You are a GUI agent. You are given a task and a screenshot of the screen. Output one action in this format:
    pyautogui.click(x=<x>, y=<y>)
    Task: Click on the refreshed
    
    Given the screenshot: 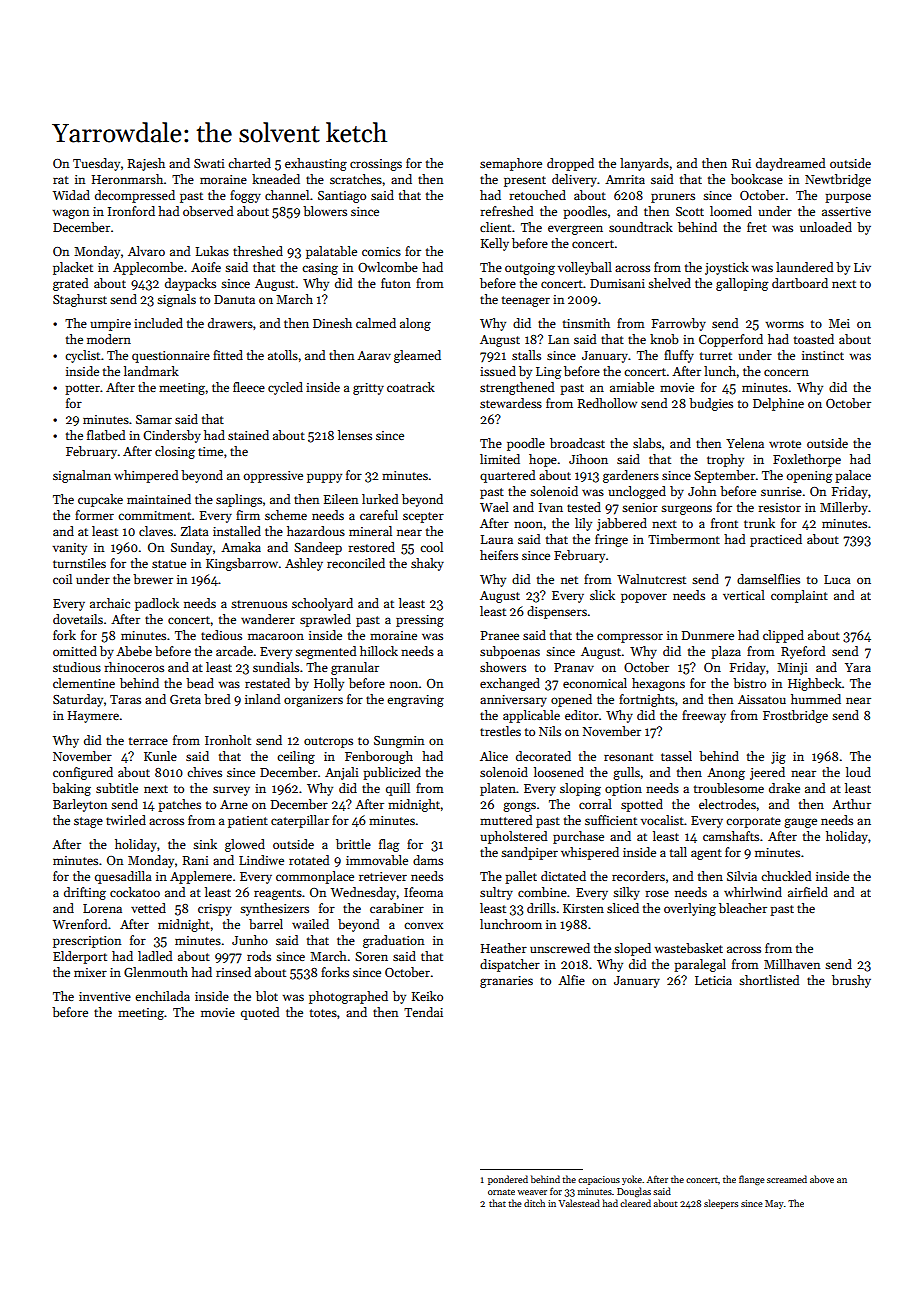 What is the action you would take?
    pyautogui.click(x=506, y=211)
